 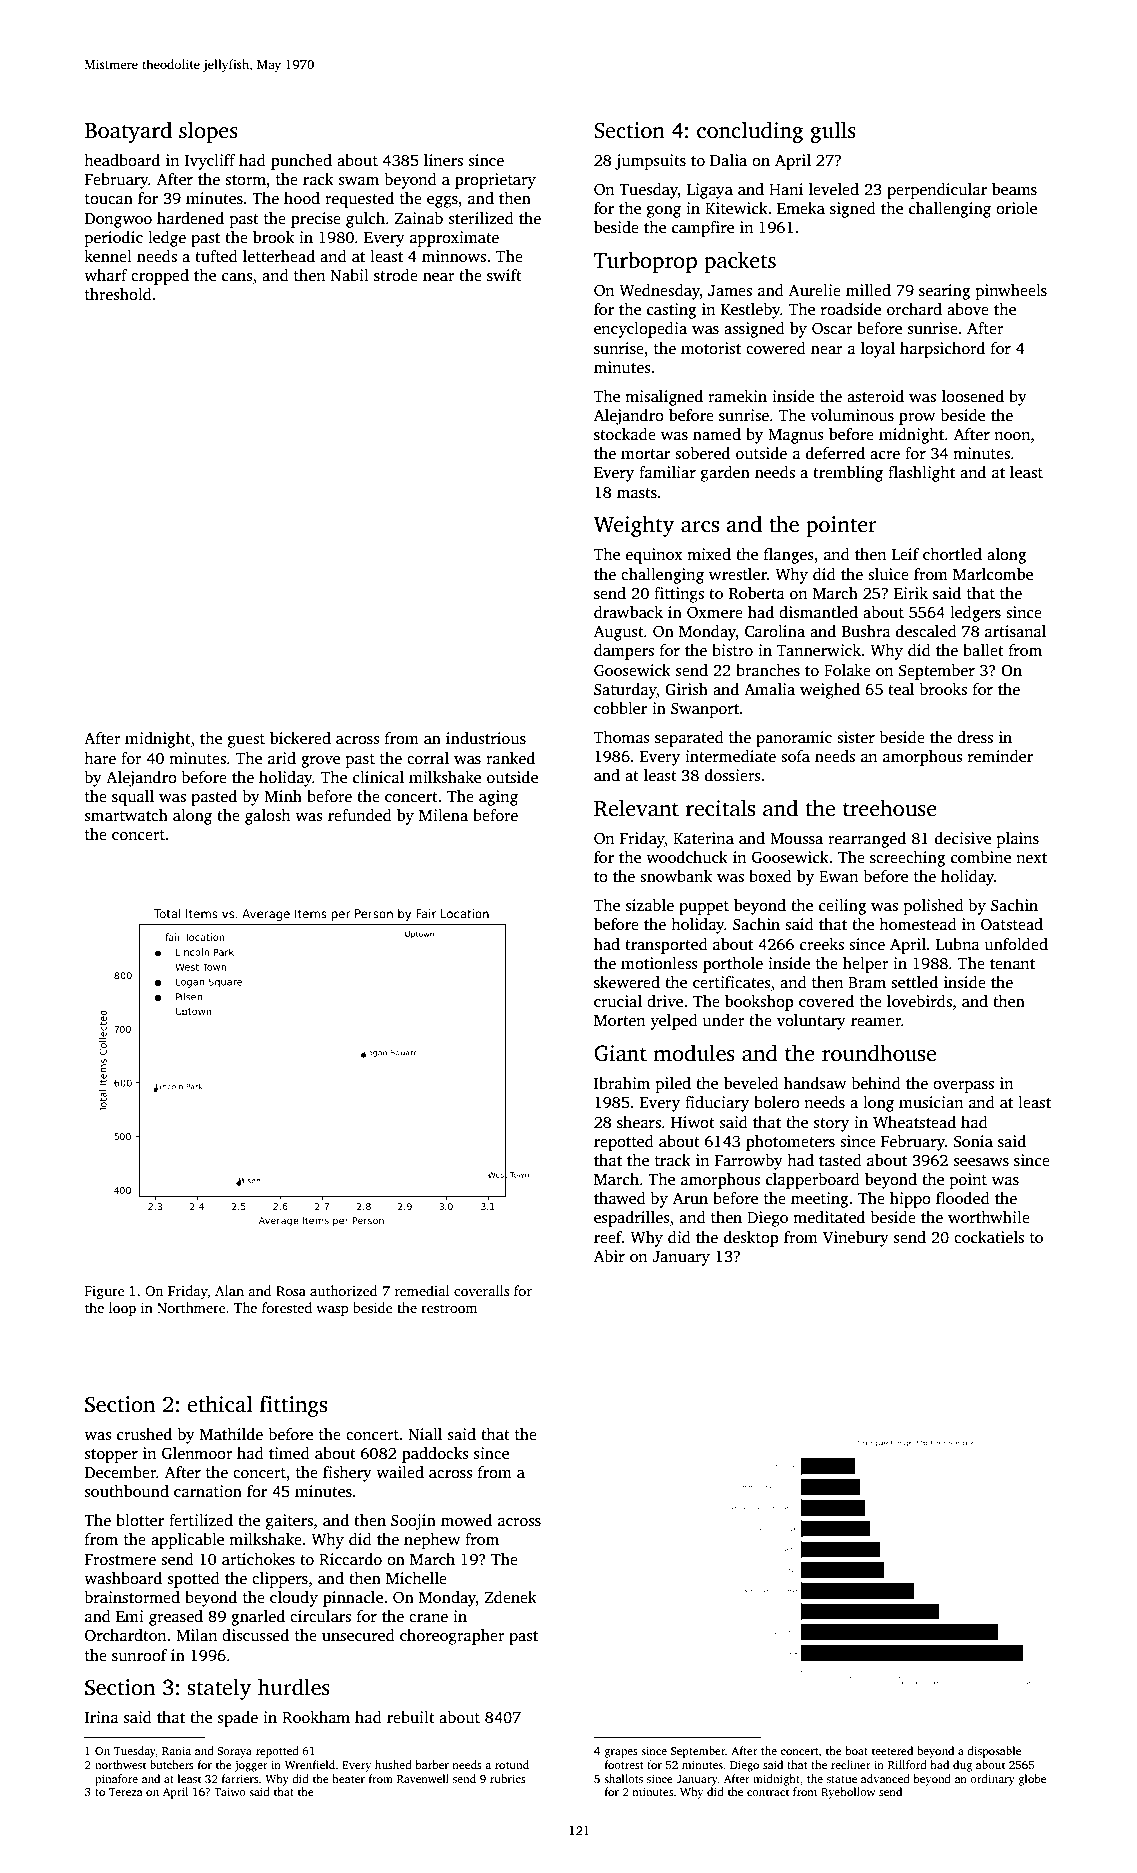 What do you see at coordinates (618, 1001) in the document?
I see `crucial` at bounding box center [618, 1001].
